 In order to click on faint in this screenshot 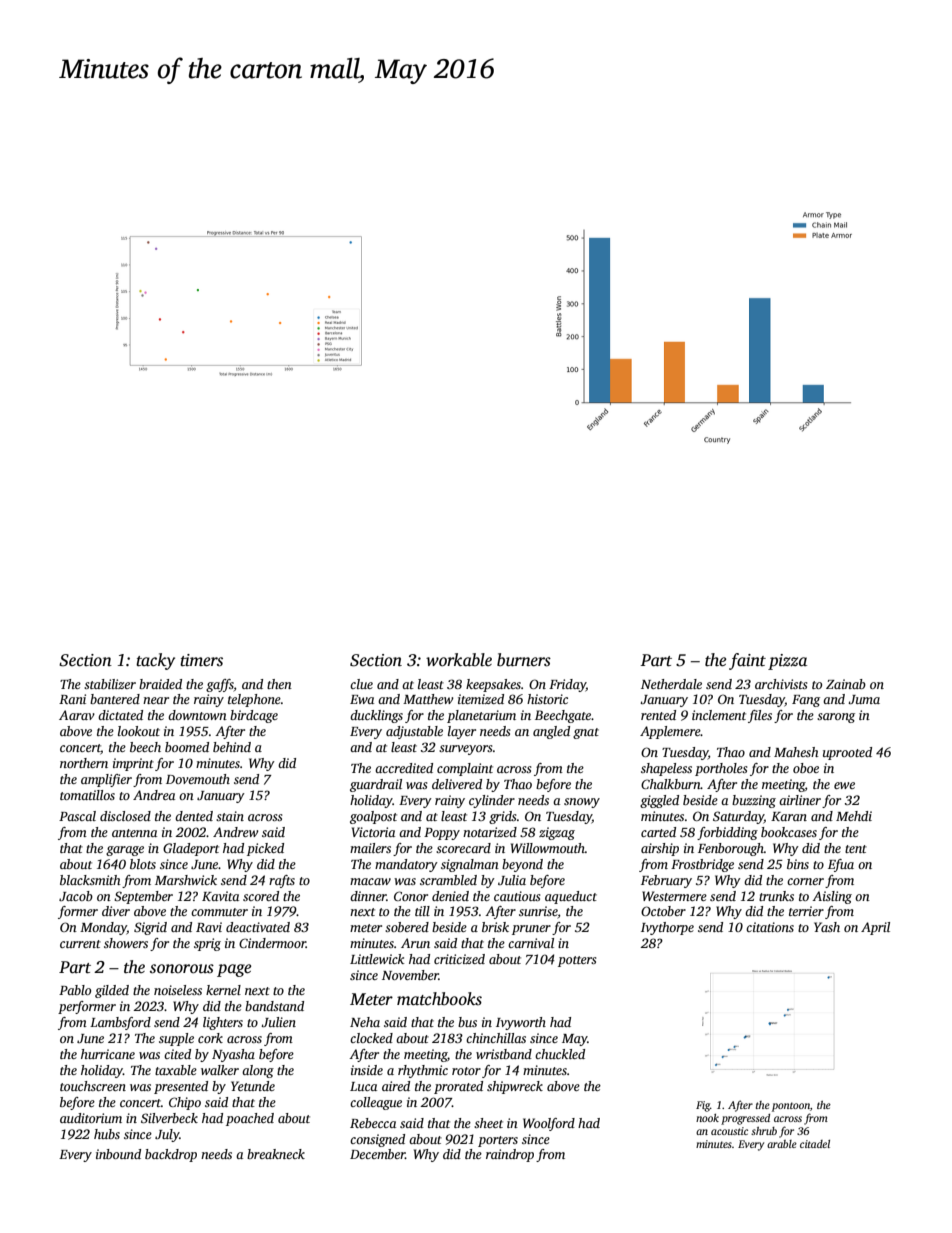, I will do `click(747, 661)`.
